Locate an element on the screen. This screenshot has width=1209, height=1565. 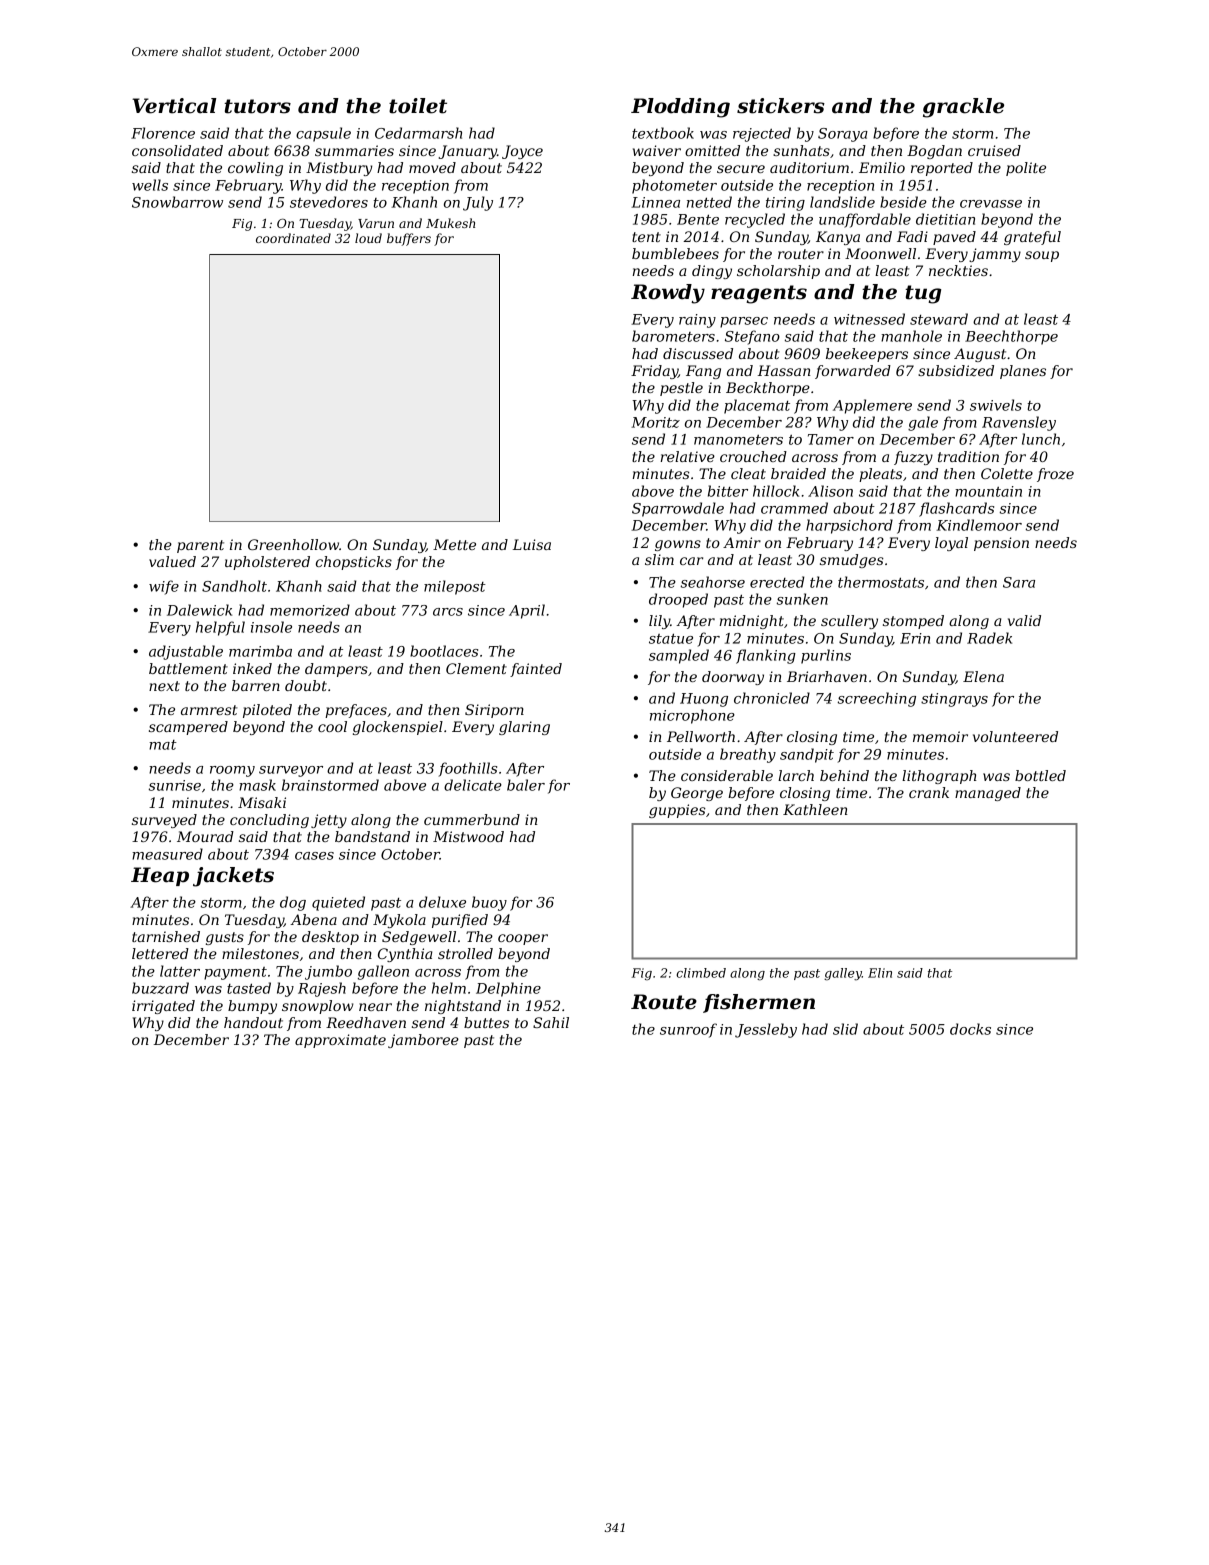
relative is located at coordinates (688, 456).
